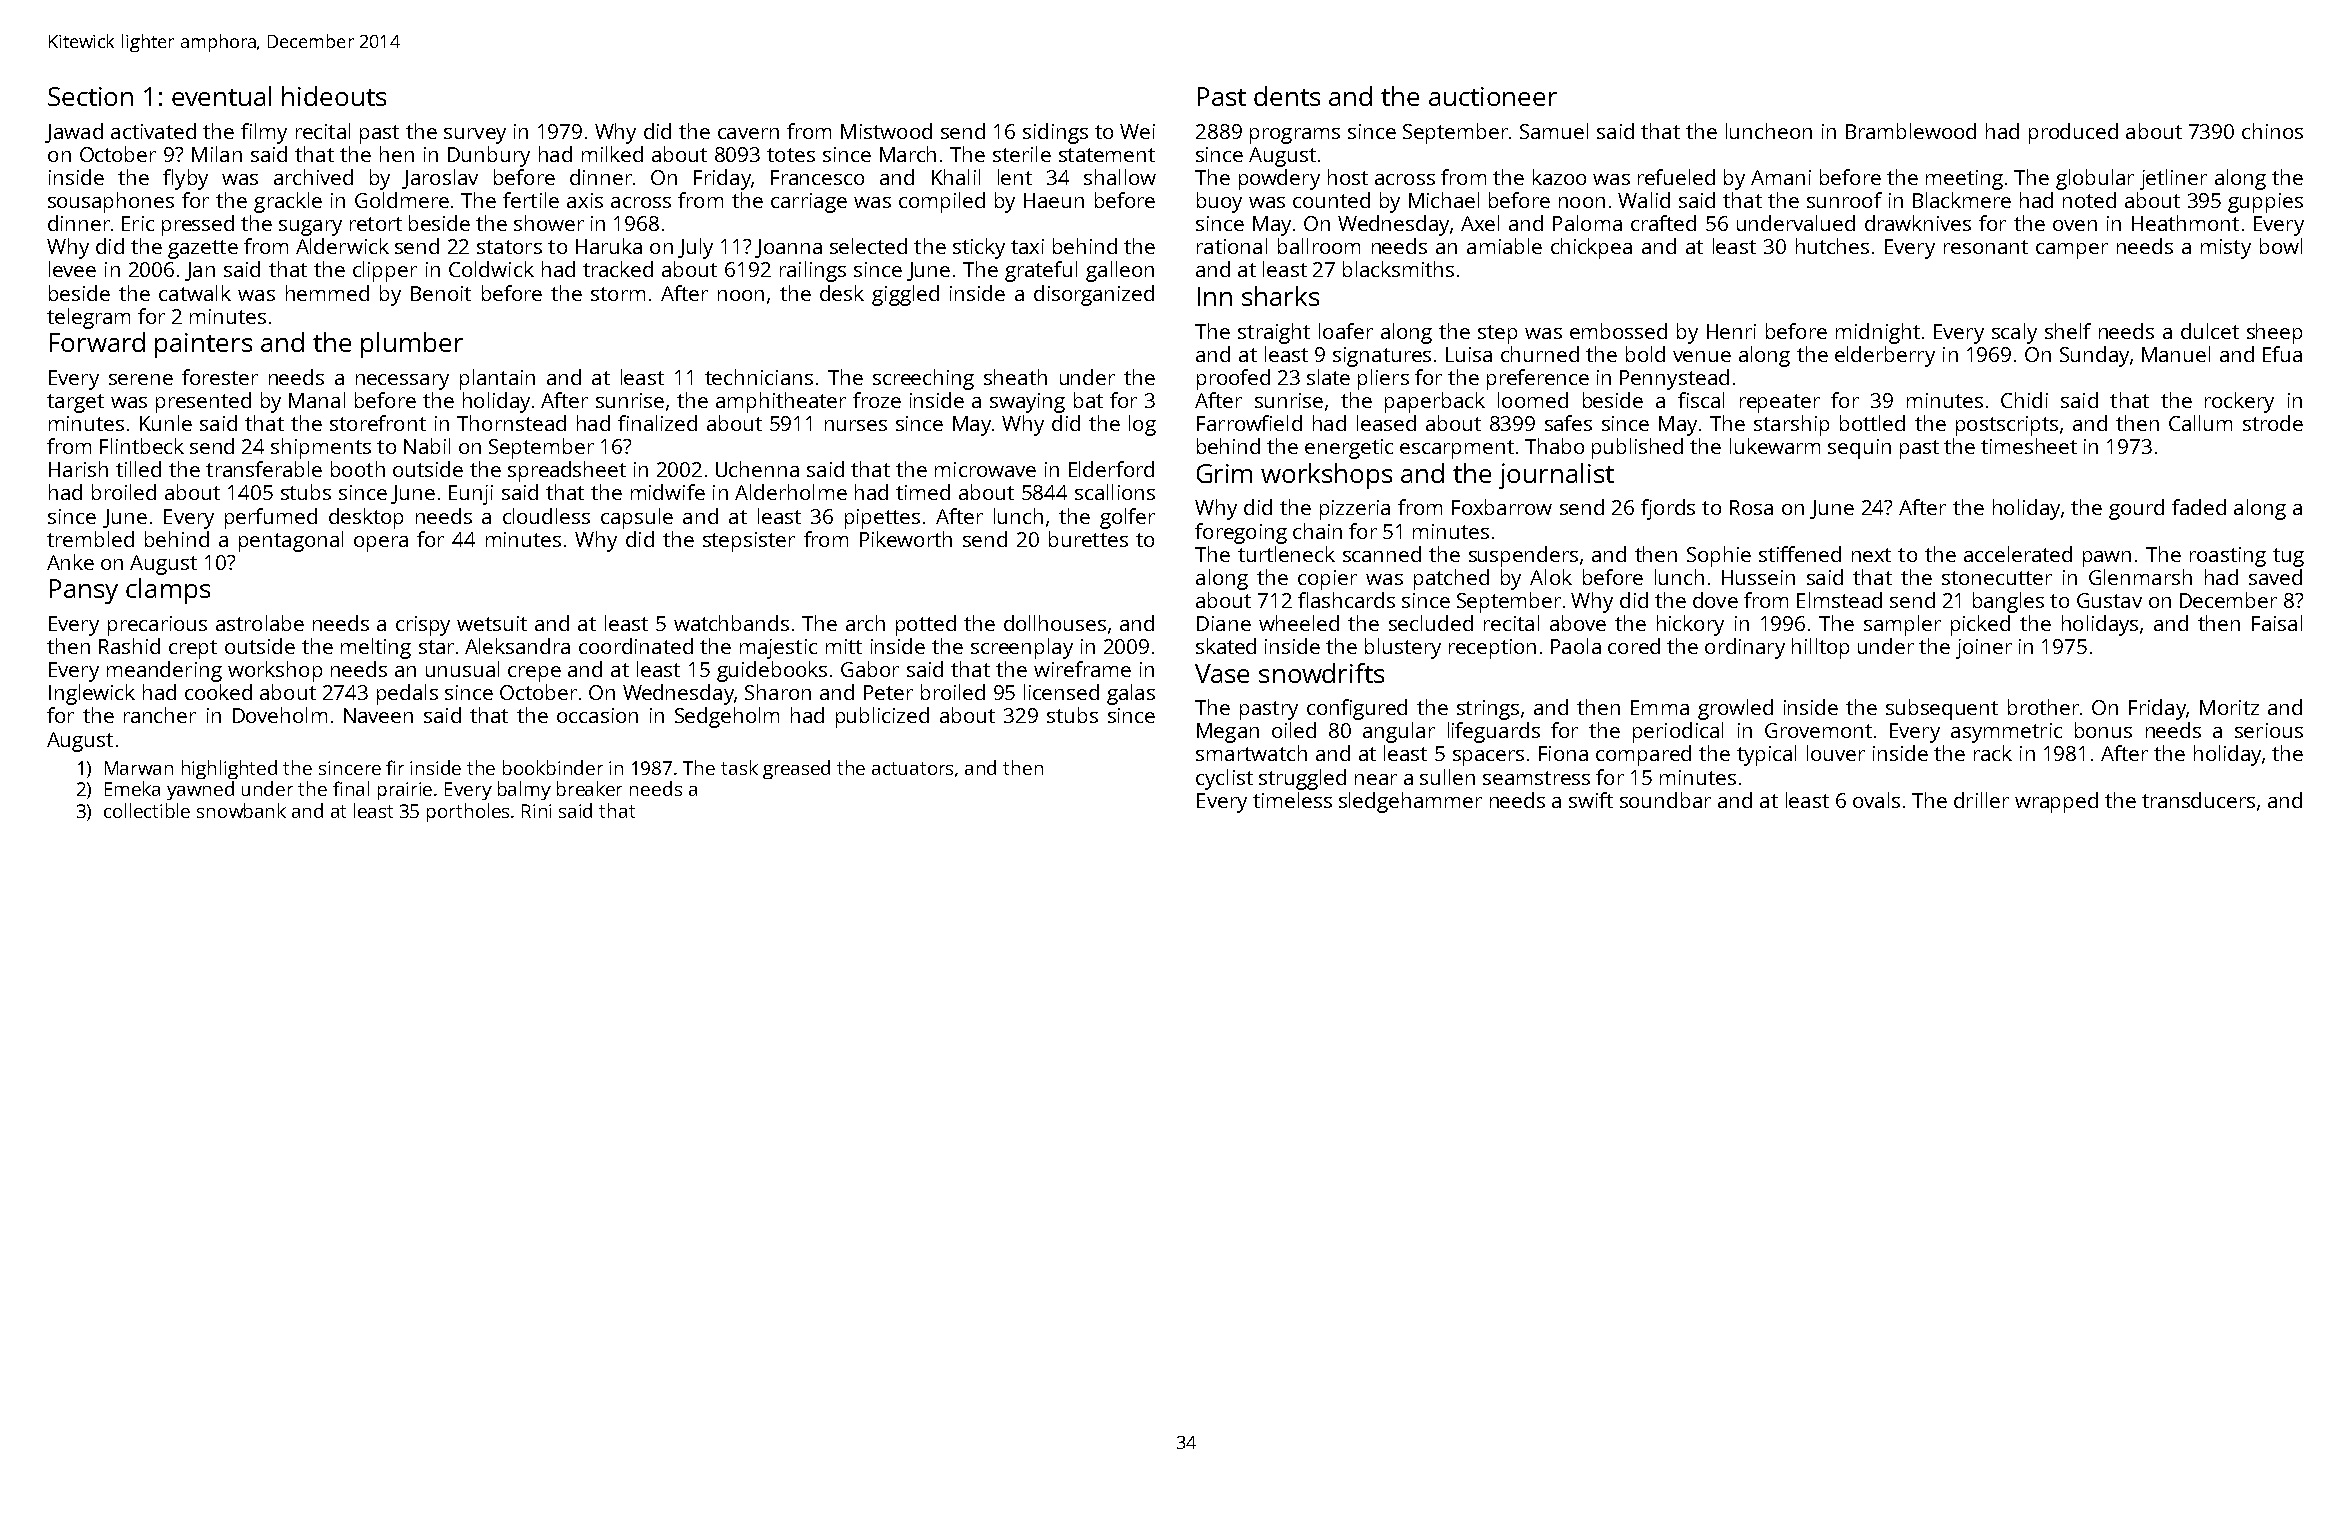 This document has height=1521, width=2351. Describe the element at coordinates (2072, 251) in the document. I see `camper` at that location.
